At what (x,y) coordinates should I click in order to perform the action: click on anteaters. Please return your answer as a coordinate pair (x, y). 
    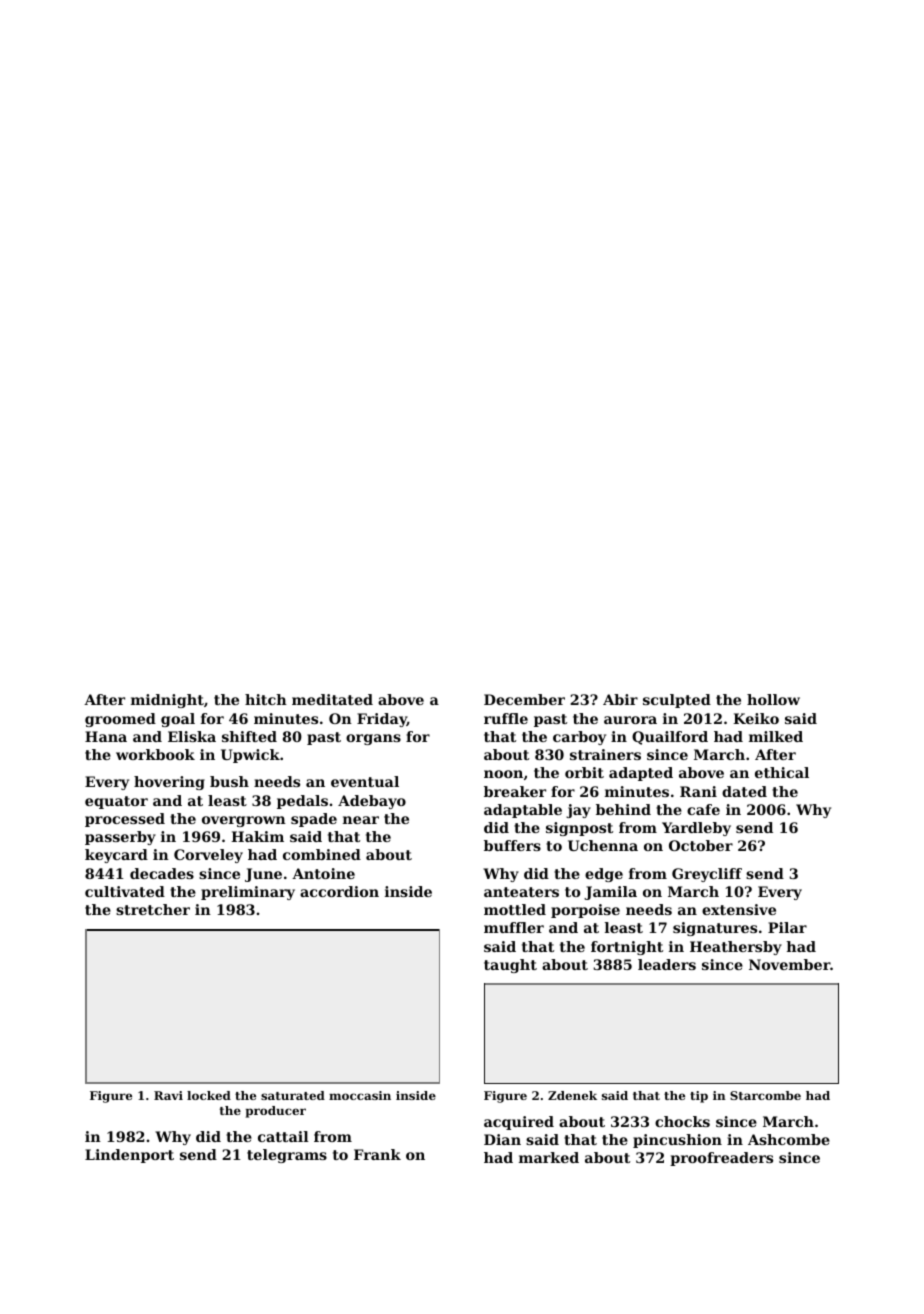
    Looking at the image, I should click on (521, 892).
